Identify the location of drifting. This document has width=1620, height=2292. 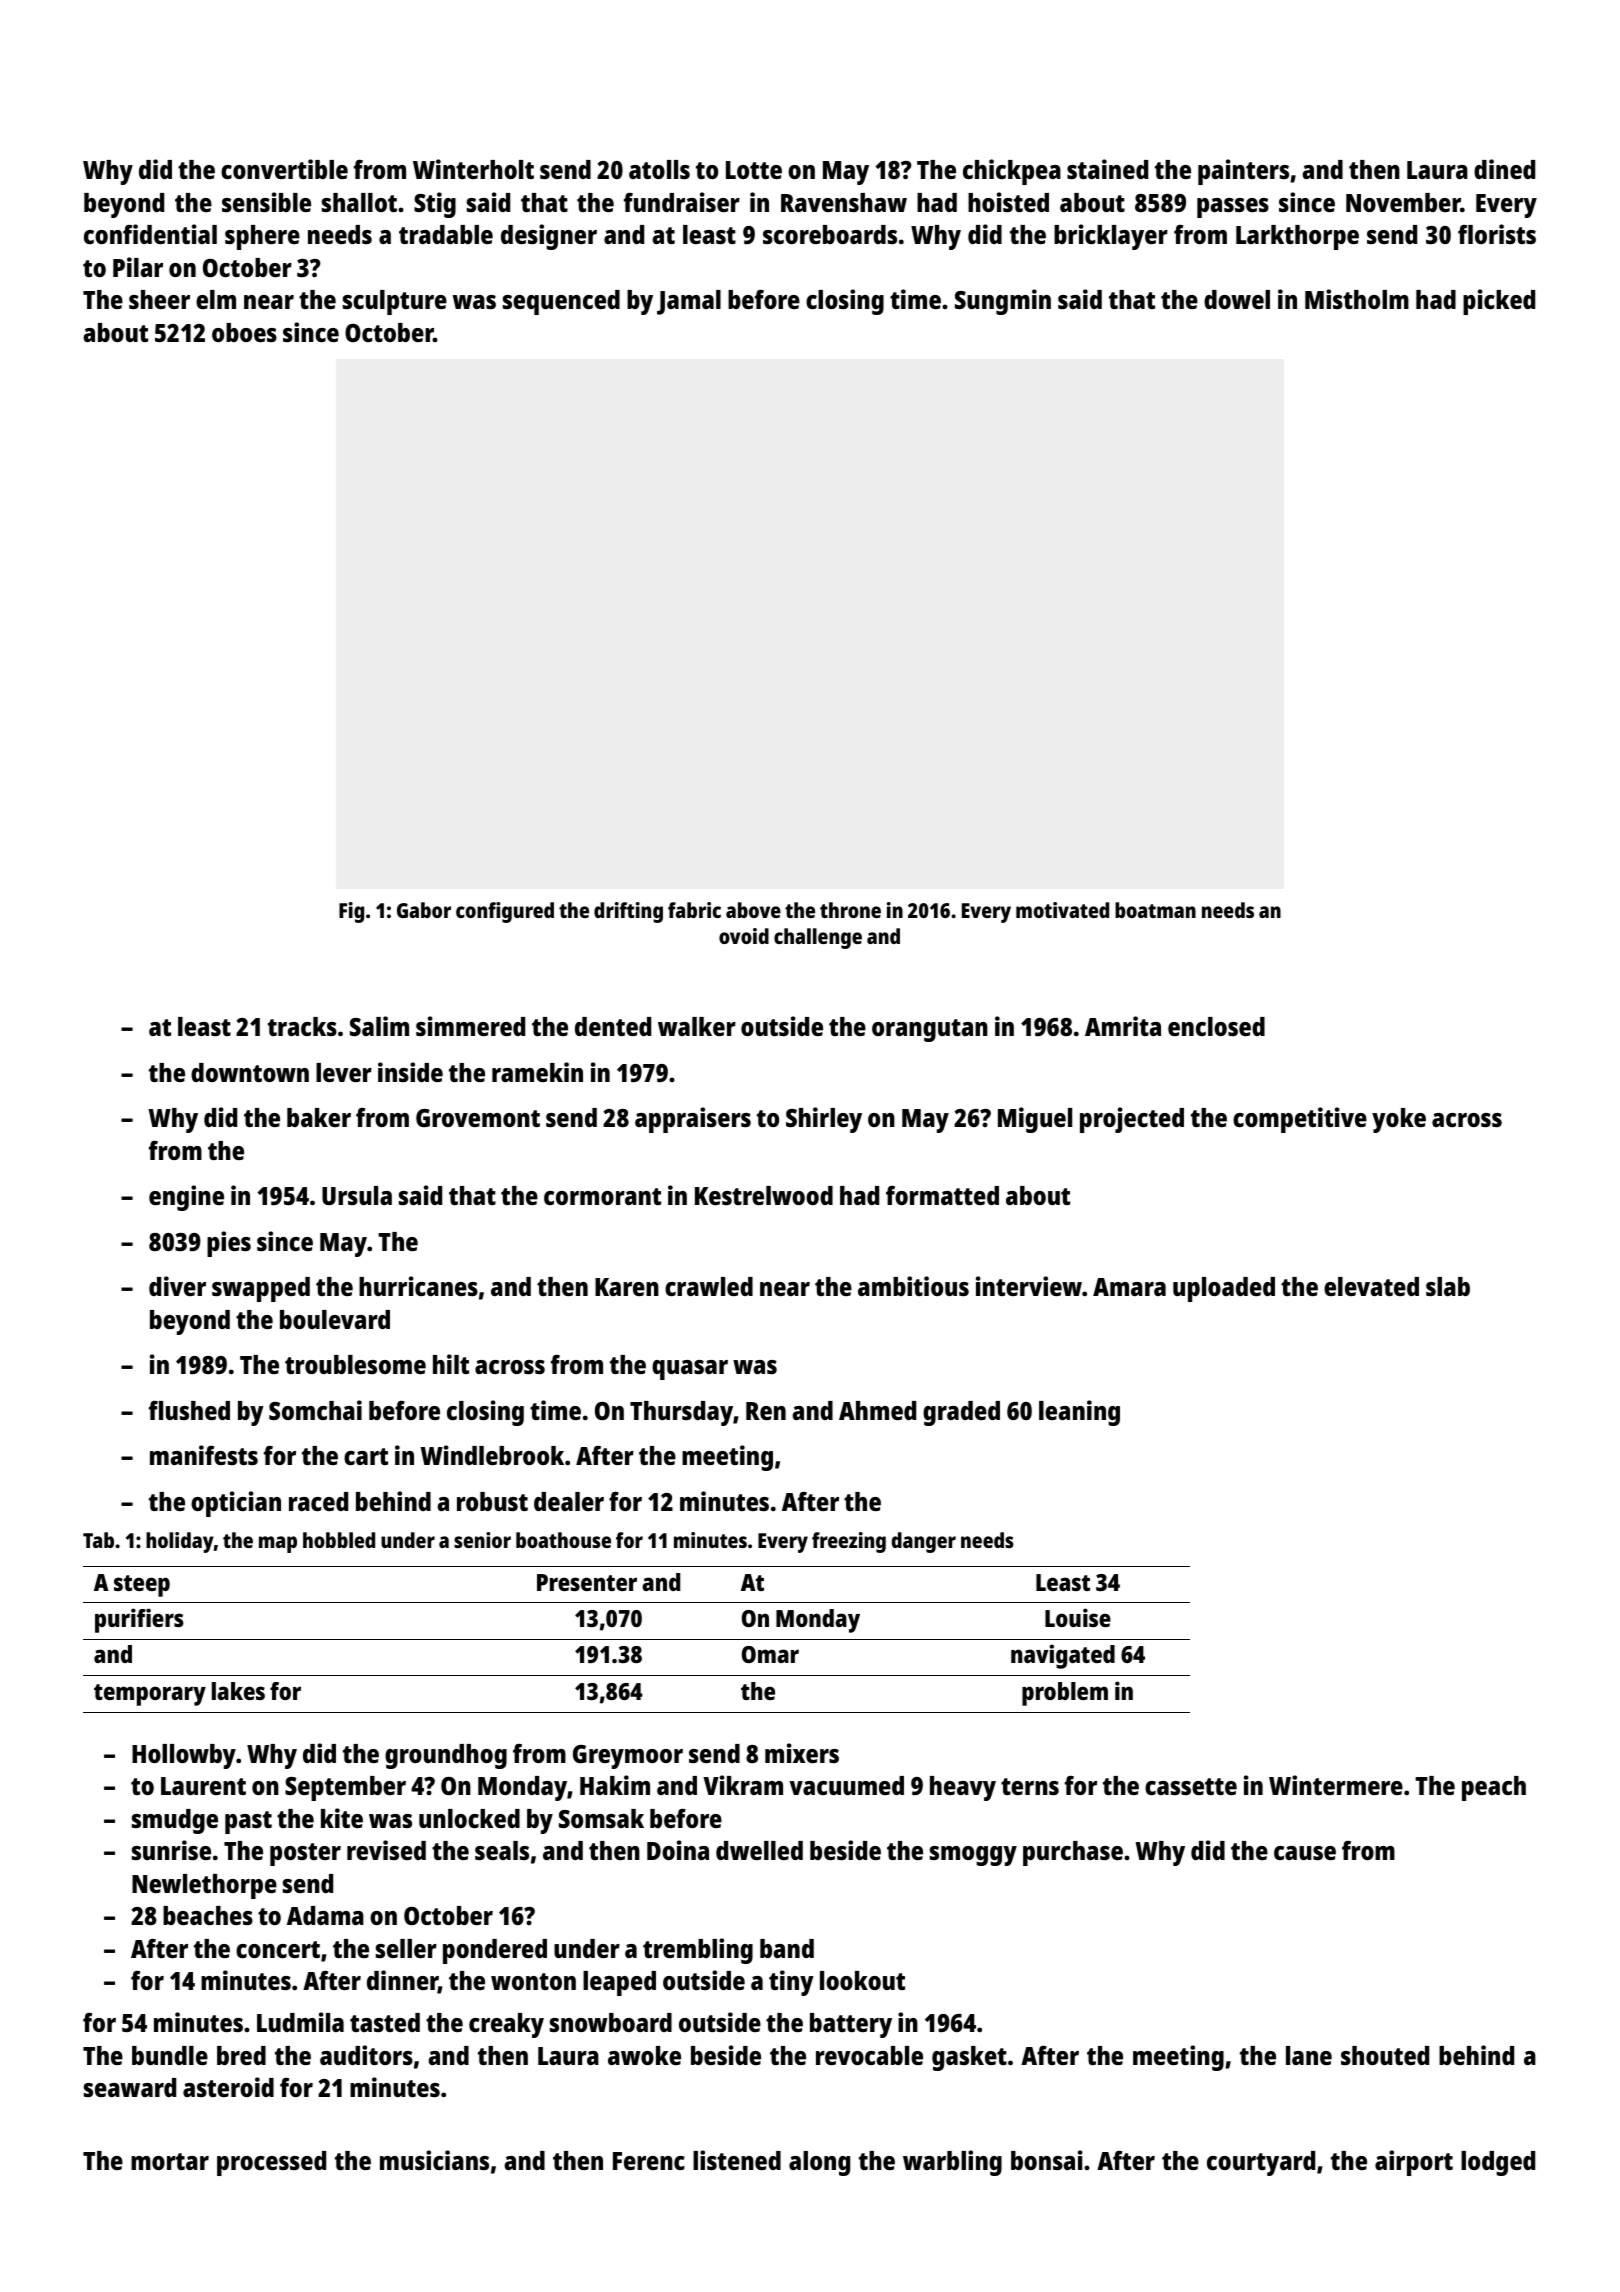
(628, 912).
